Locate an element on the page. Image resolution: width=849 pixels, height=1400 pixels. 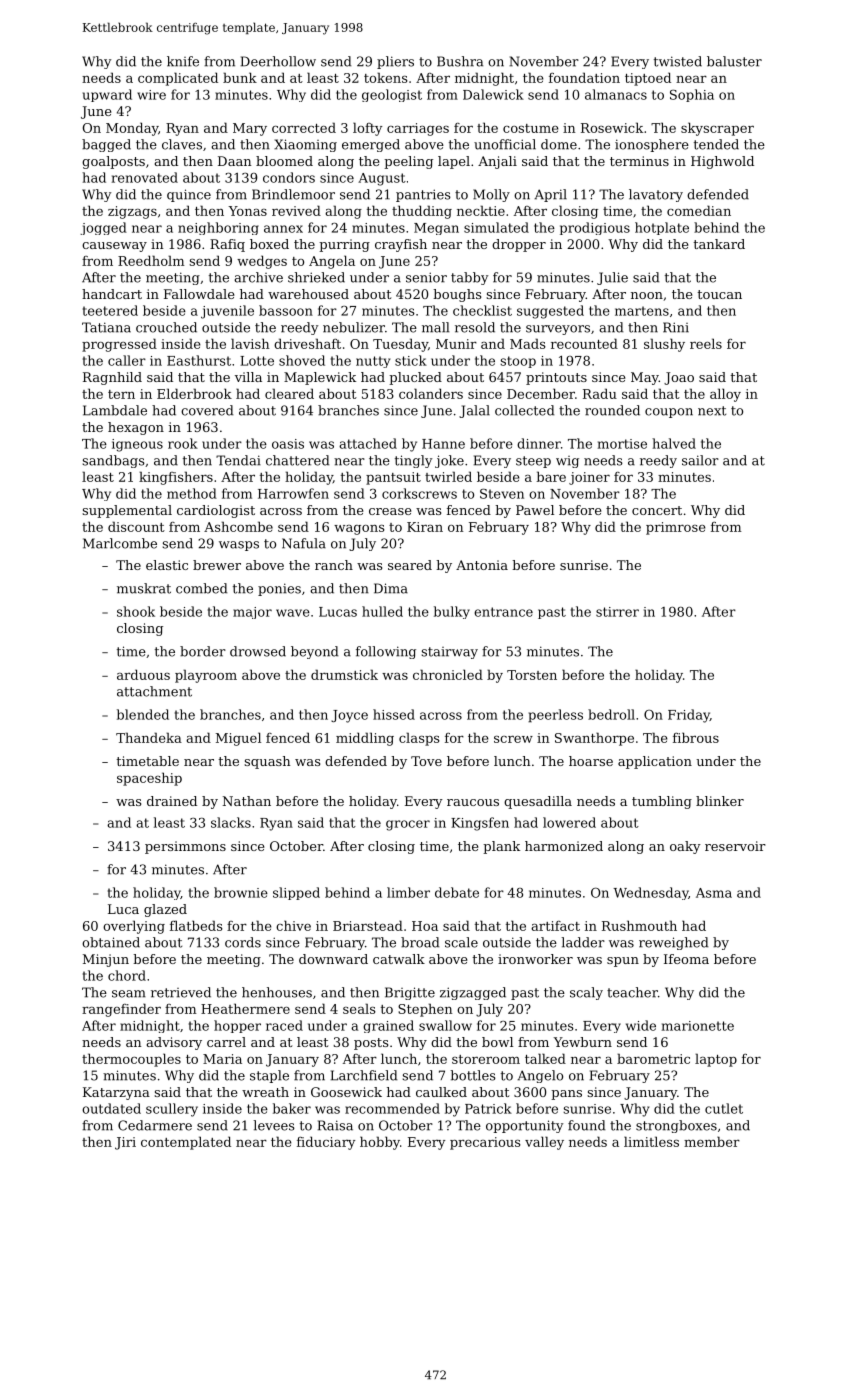
Bushra is located at coordinates (460, 61).
